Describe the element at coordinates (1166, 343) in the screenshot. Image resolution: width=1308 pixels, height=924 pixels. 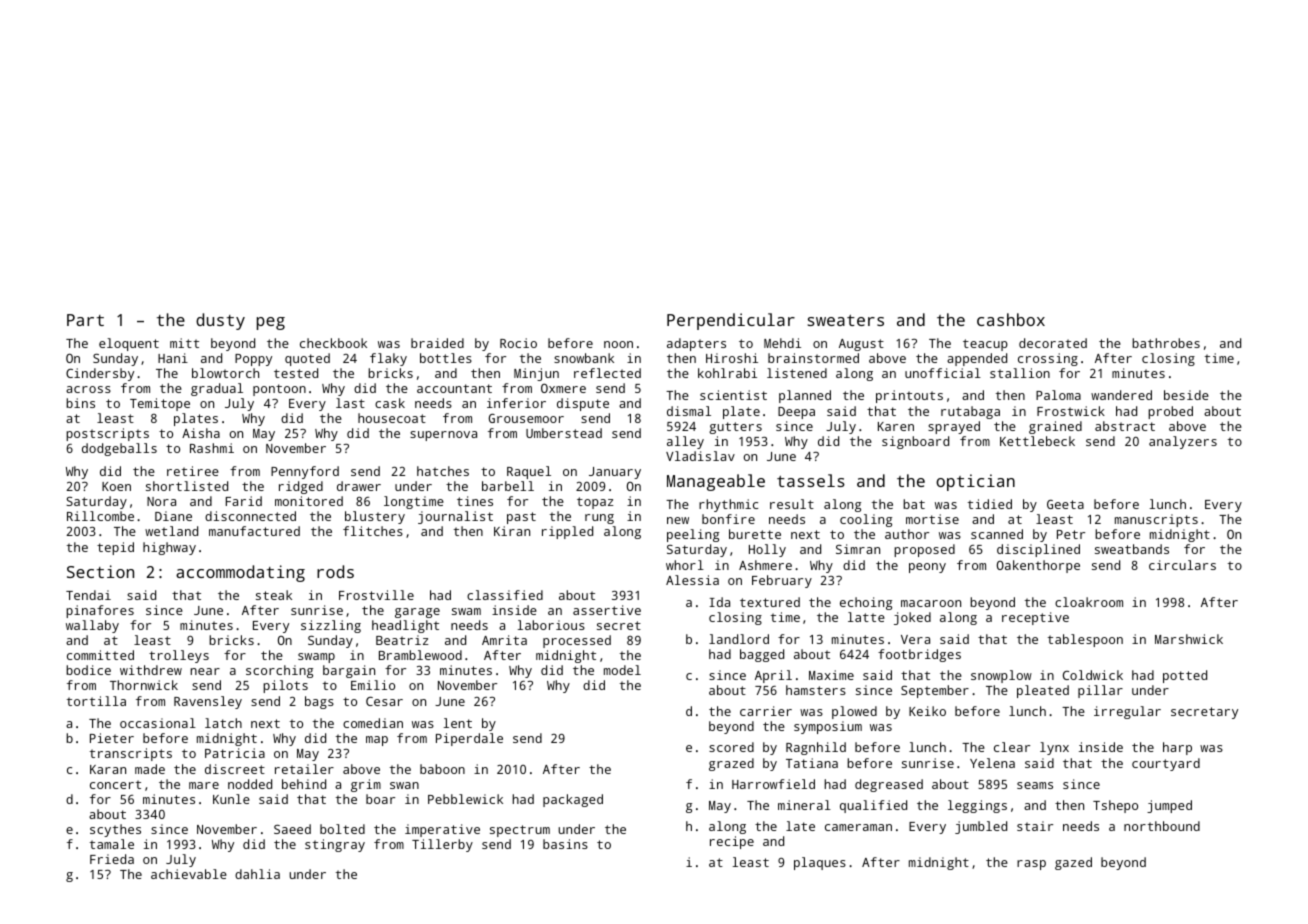
I see `bathrobes` at that location.
